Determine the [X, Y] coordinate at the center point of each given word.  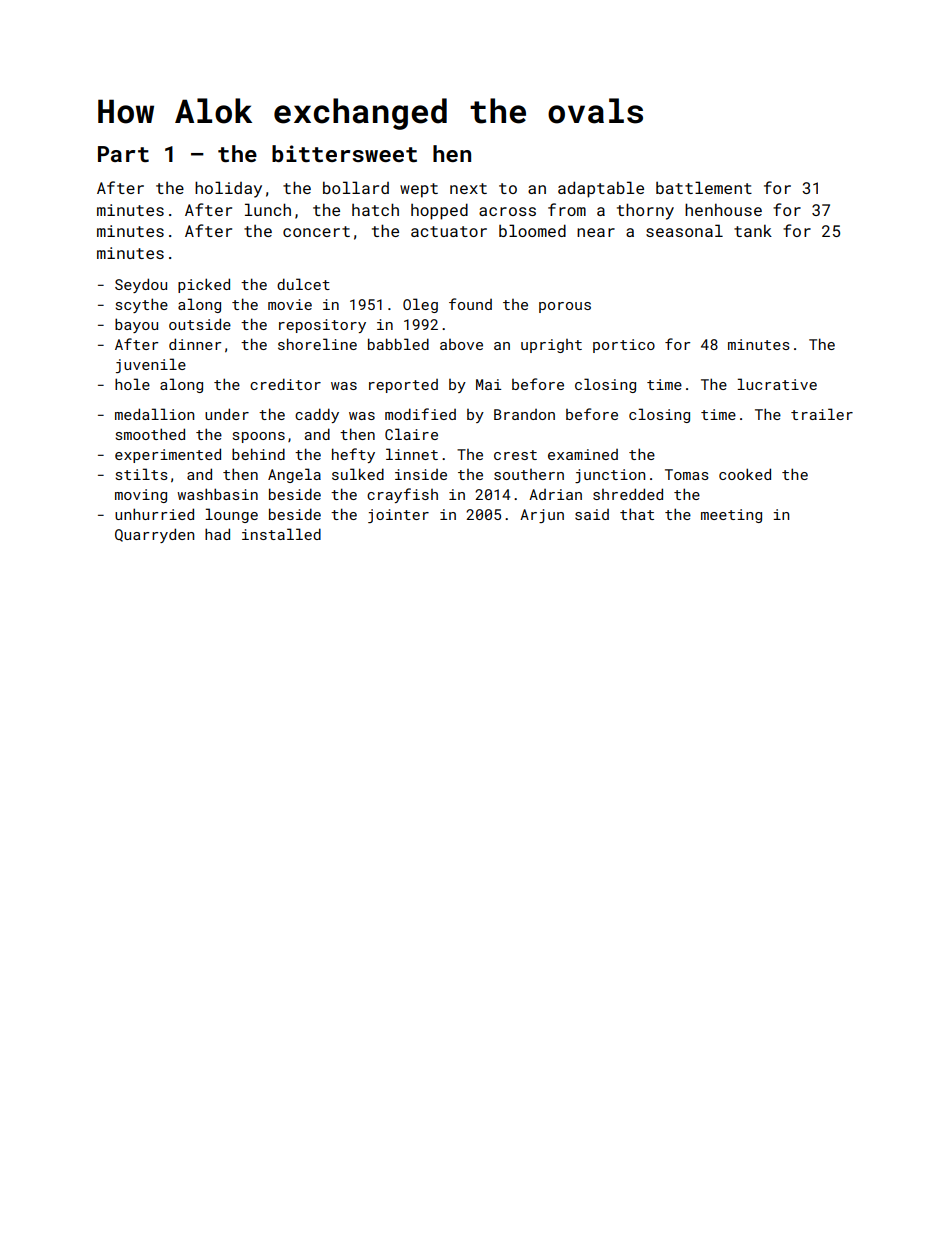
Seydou [141, 285]
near [596, 232]
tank [753, 231]
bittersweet [344, 153]
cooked [745, 474]
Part [123, 154]
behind [258, 454]
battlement [704, 187]
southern [529, 474]
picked [204, 285]
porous [565, 307]
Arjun [542, 516]
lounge [231, 515]
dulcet [303, 284]
